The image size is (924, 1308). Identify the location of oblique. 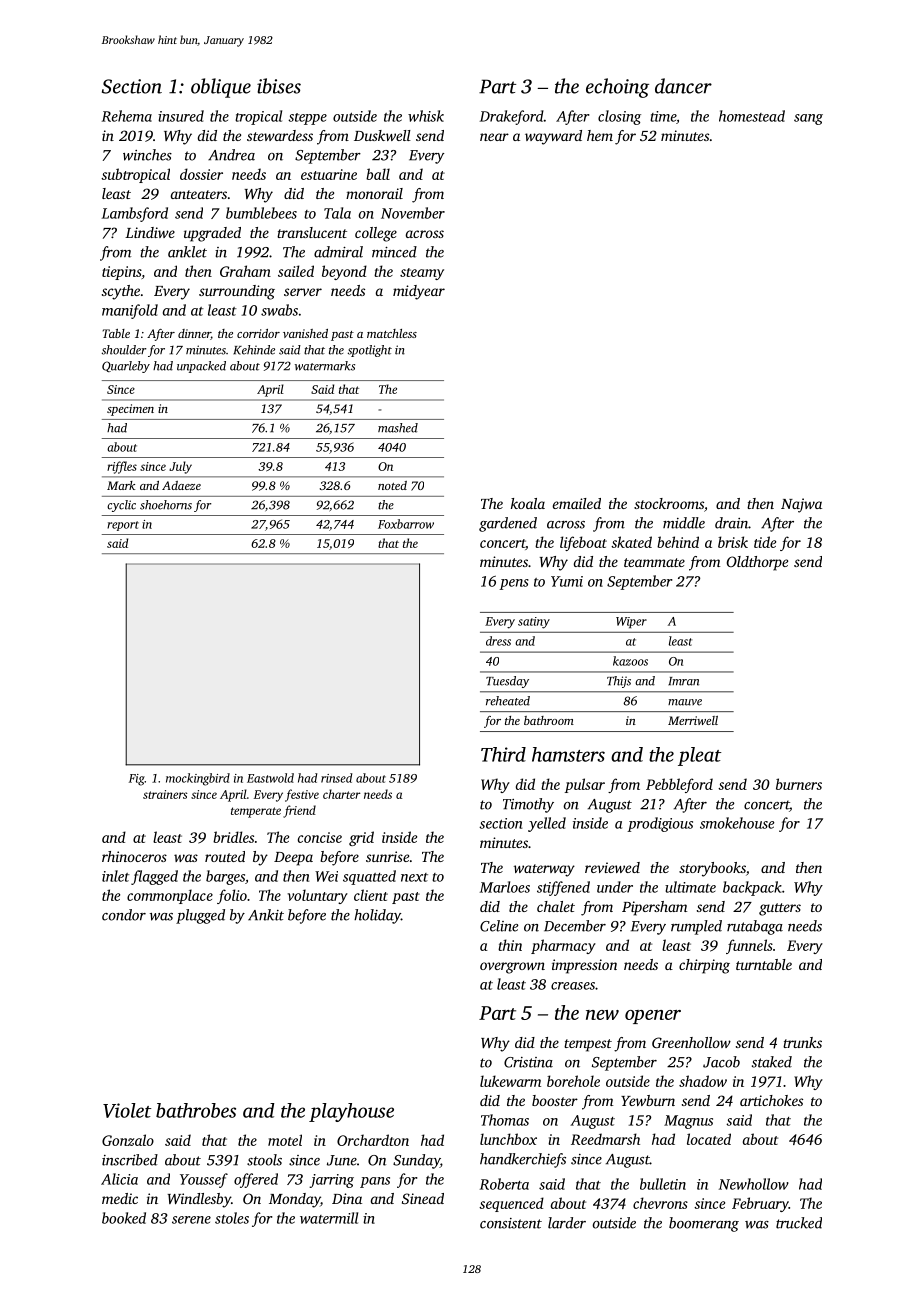
(221, 88).
